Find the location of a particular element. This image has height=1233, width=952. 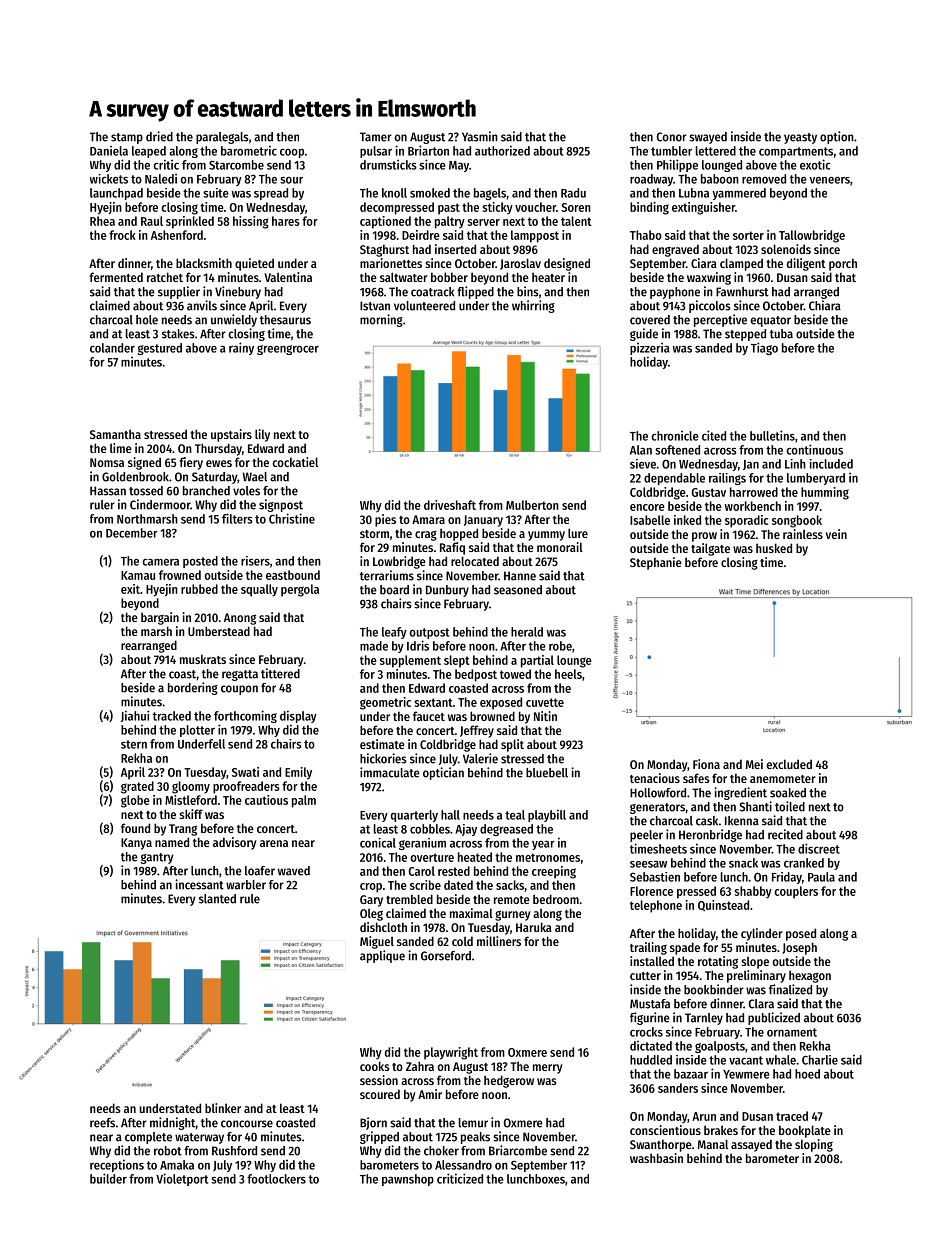

relocated is located at coordinates (475, 561).
